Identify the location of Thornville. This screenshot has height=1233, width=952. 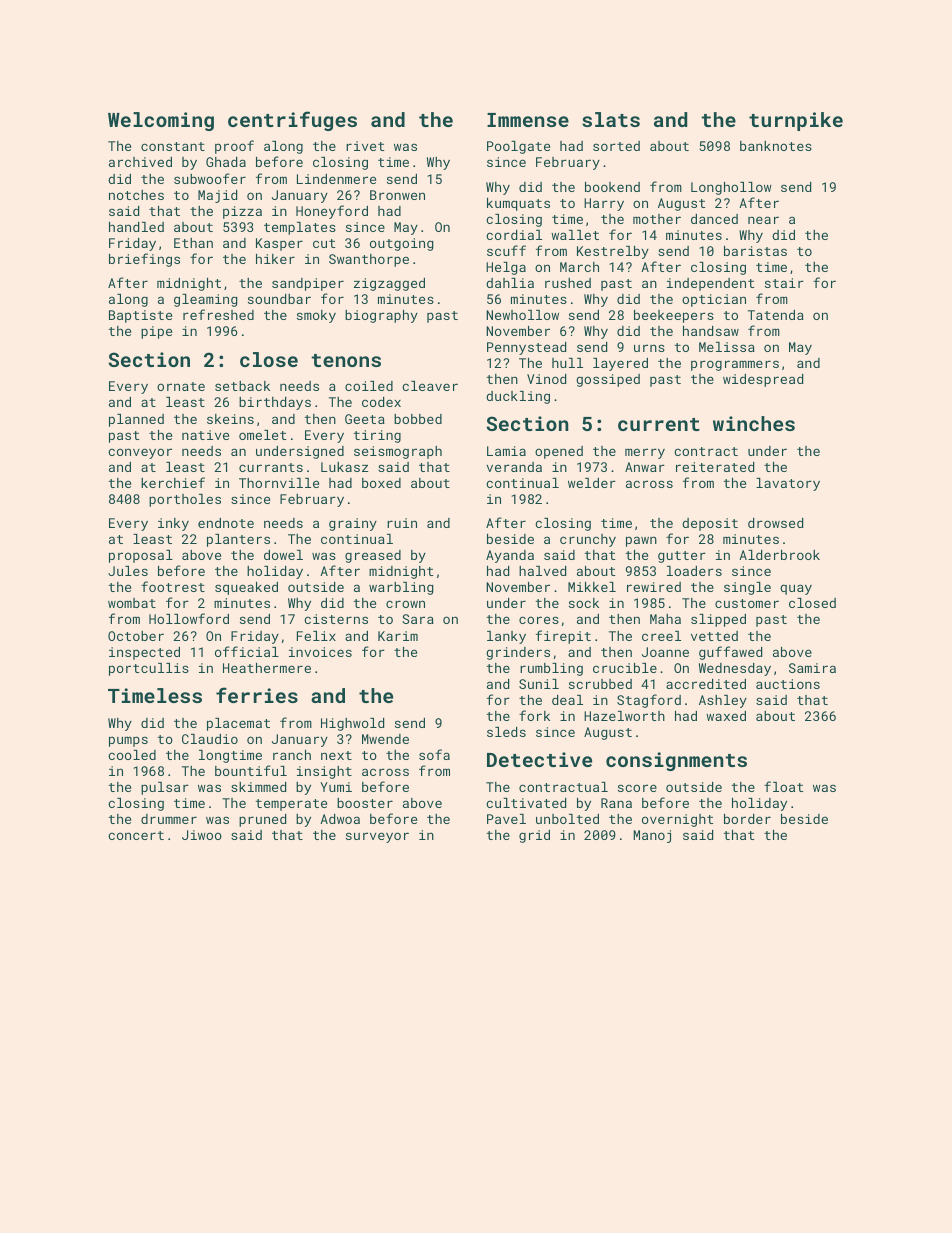
(279, 483).
